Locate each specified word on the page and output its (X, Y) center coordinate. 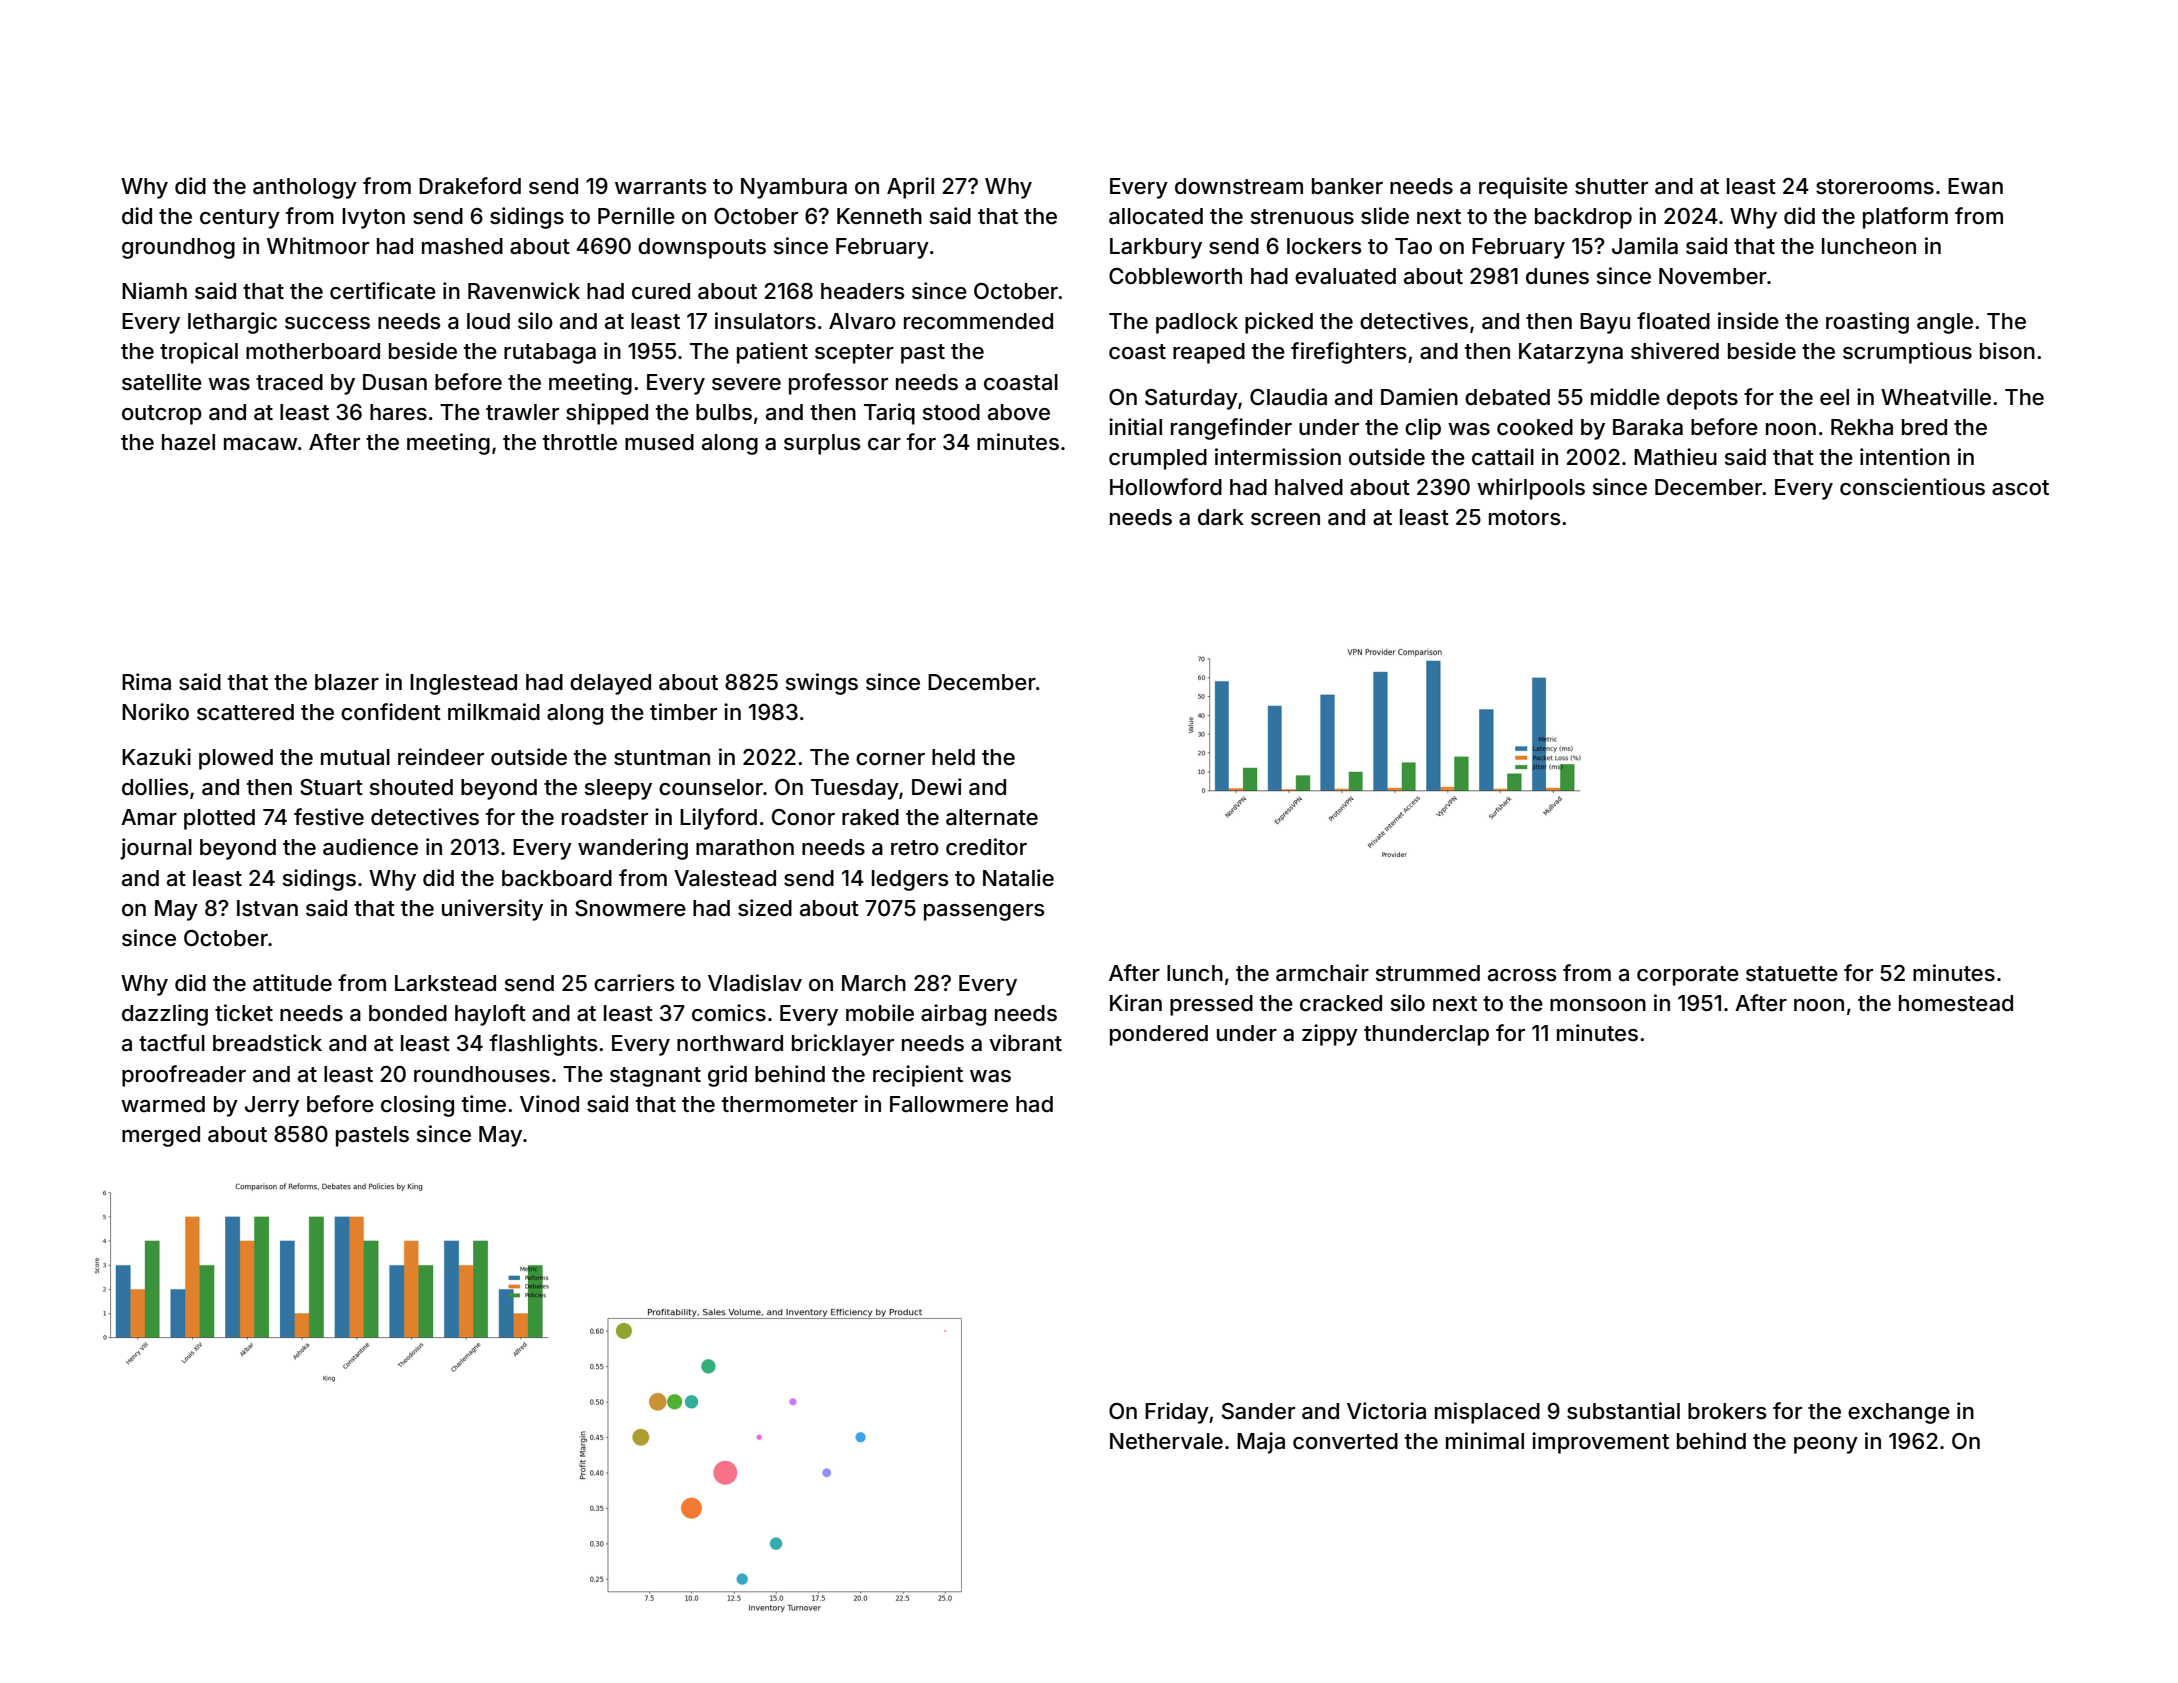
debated (1507, 397)
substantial (1623, 1411)
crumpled (1158, 459)
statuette (1792, 974)
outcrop (162, 415)
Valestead (725, 878)
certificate (383, 291)
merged (161, 1136)
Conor (803, 817)
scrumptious (1907, 353)
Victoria (1386, 1410)
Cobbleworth (1175, 276)
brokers (1727, 1411)
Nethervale (1166, 1441)
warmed (163, 1104)
